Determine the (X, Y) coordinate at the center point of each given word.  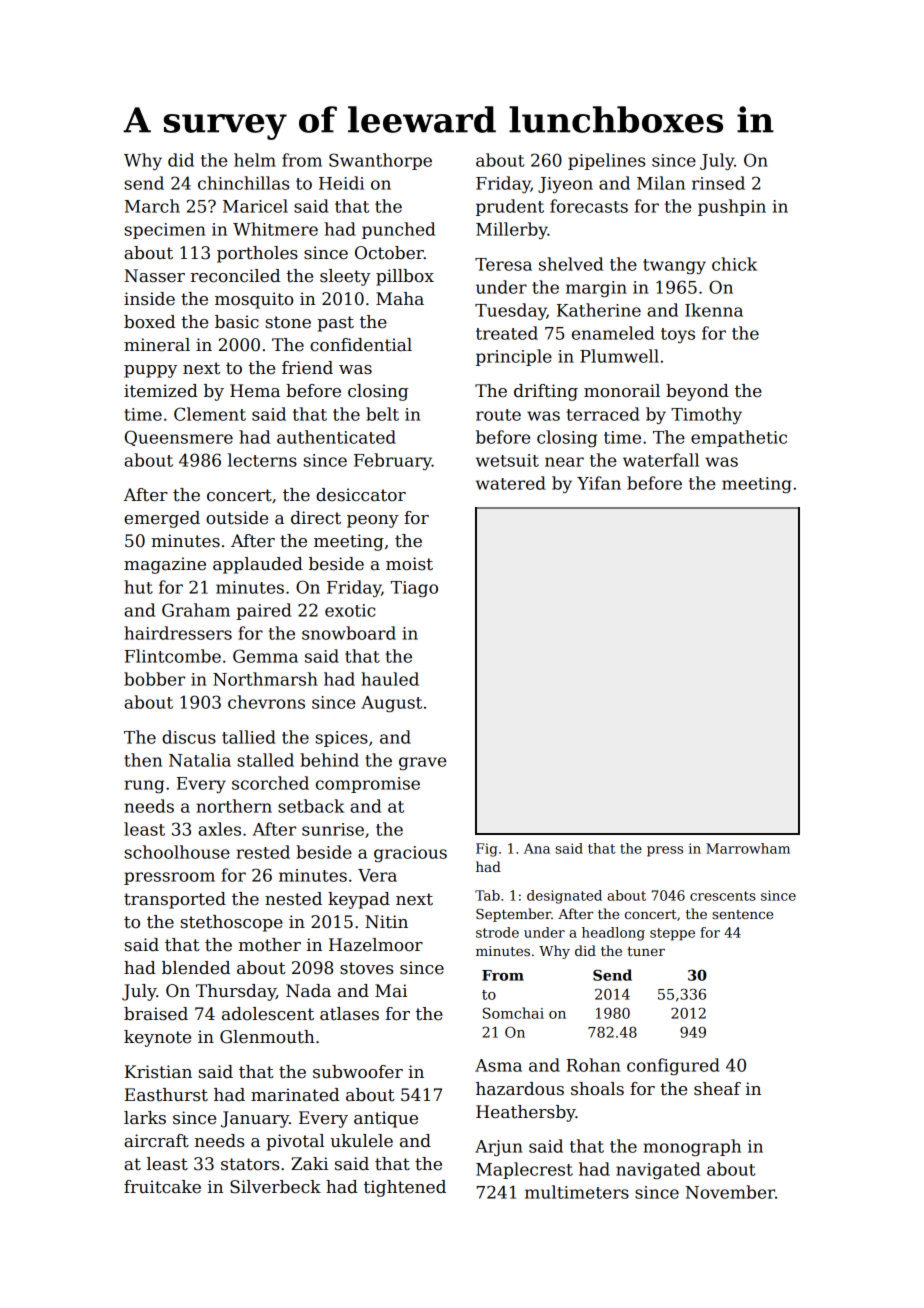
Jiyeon (565, 185)
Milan (661, 183)
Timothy (706, 415)
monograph (692, 1147)
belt (382, 414)
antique (386, 1119)
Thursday (236, 992)
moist (409, 564)
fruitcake (162, 1187)
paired (263, 611)
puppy (150, 371)
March (152, 206)
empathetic (739, 438)
